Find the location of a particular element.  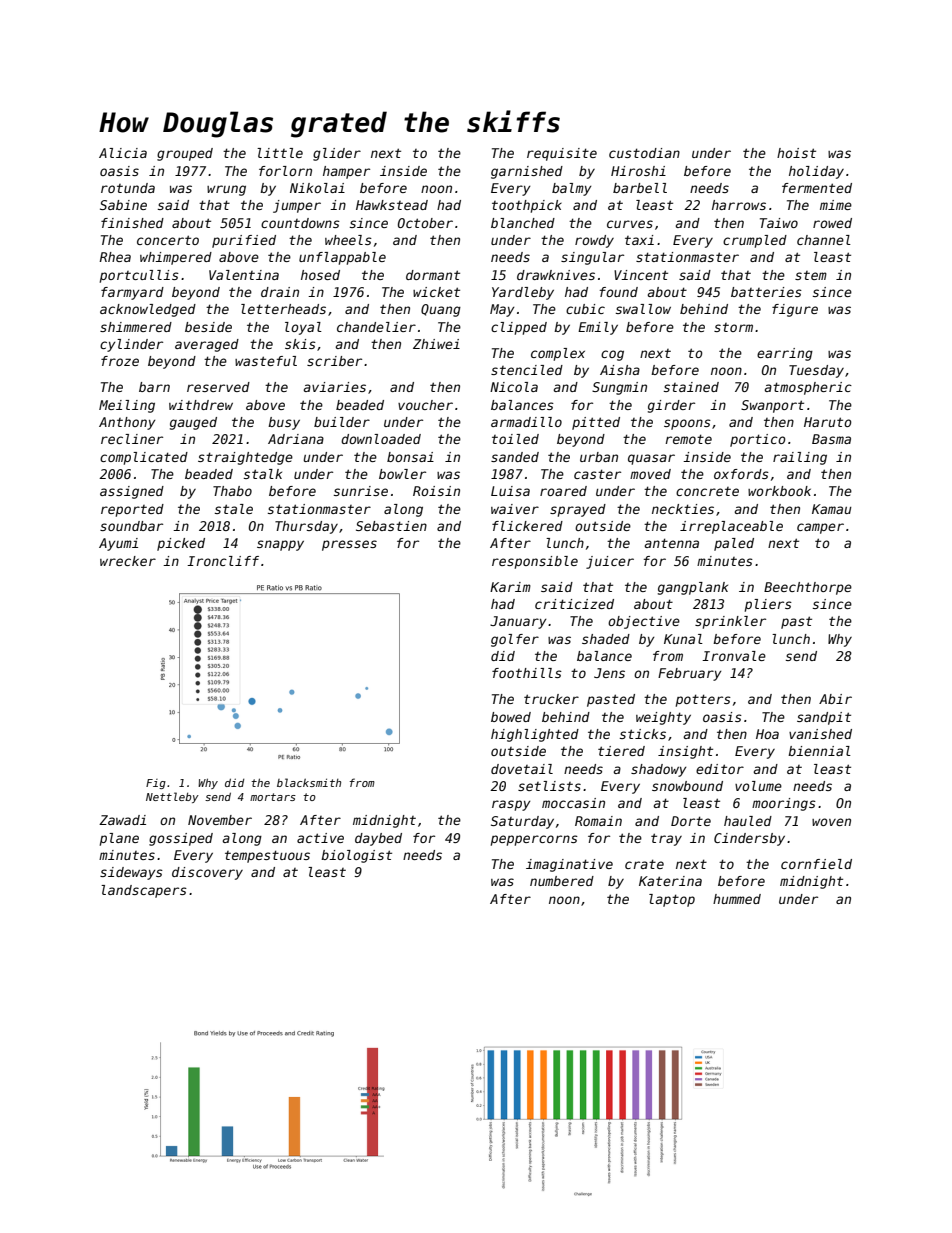

Sabine is located at coordinates (123, 205).
